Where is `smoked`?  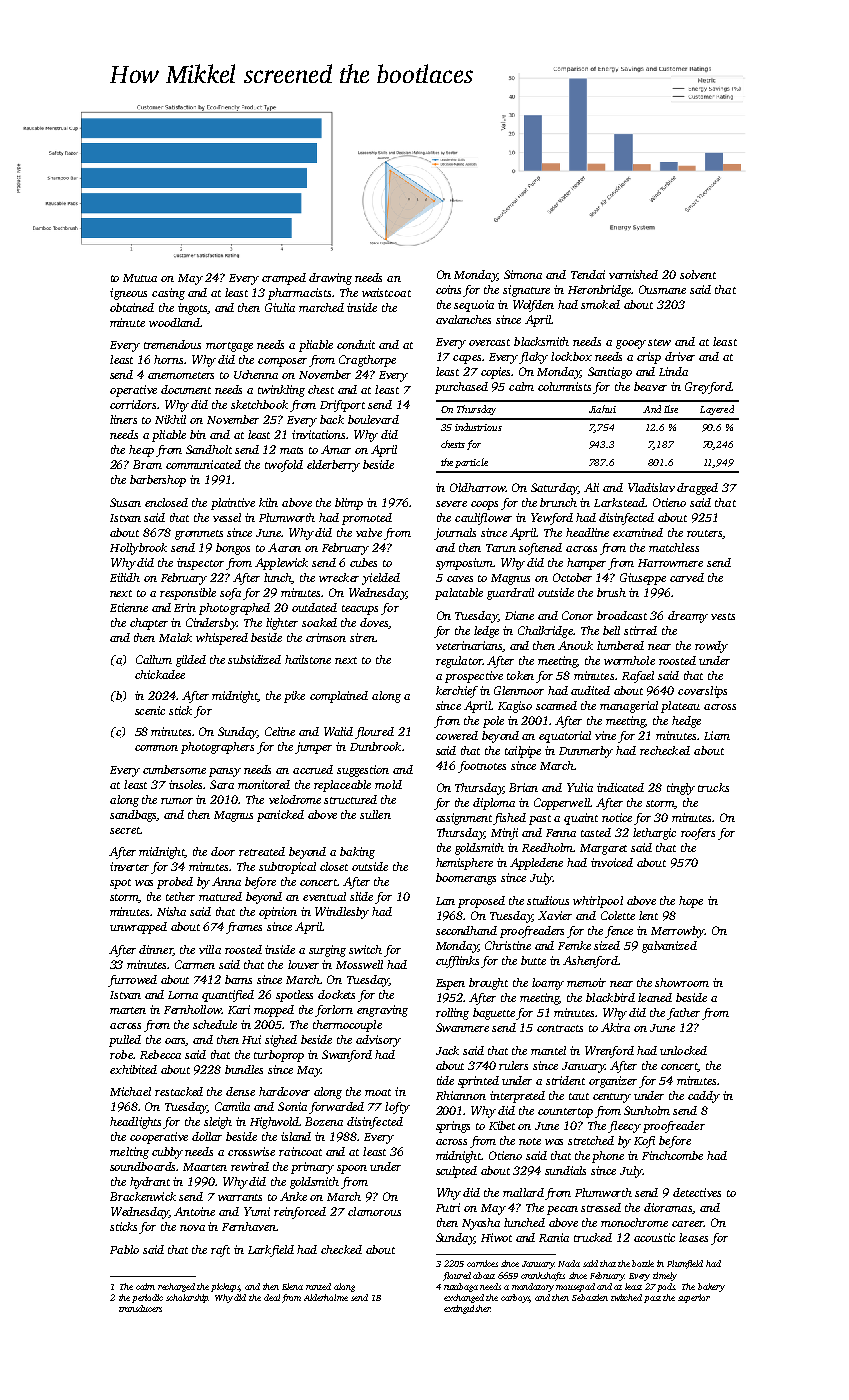
smoked is located at coordinates (600, 304).
